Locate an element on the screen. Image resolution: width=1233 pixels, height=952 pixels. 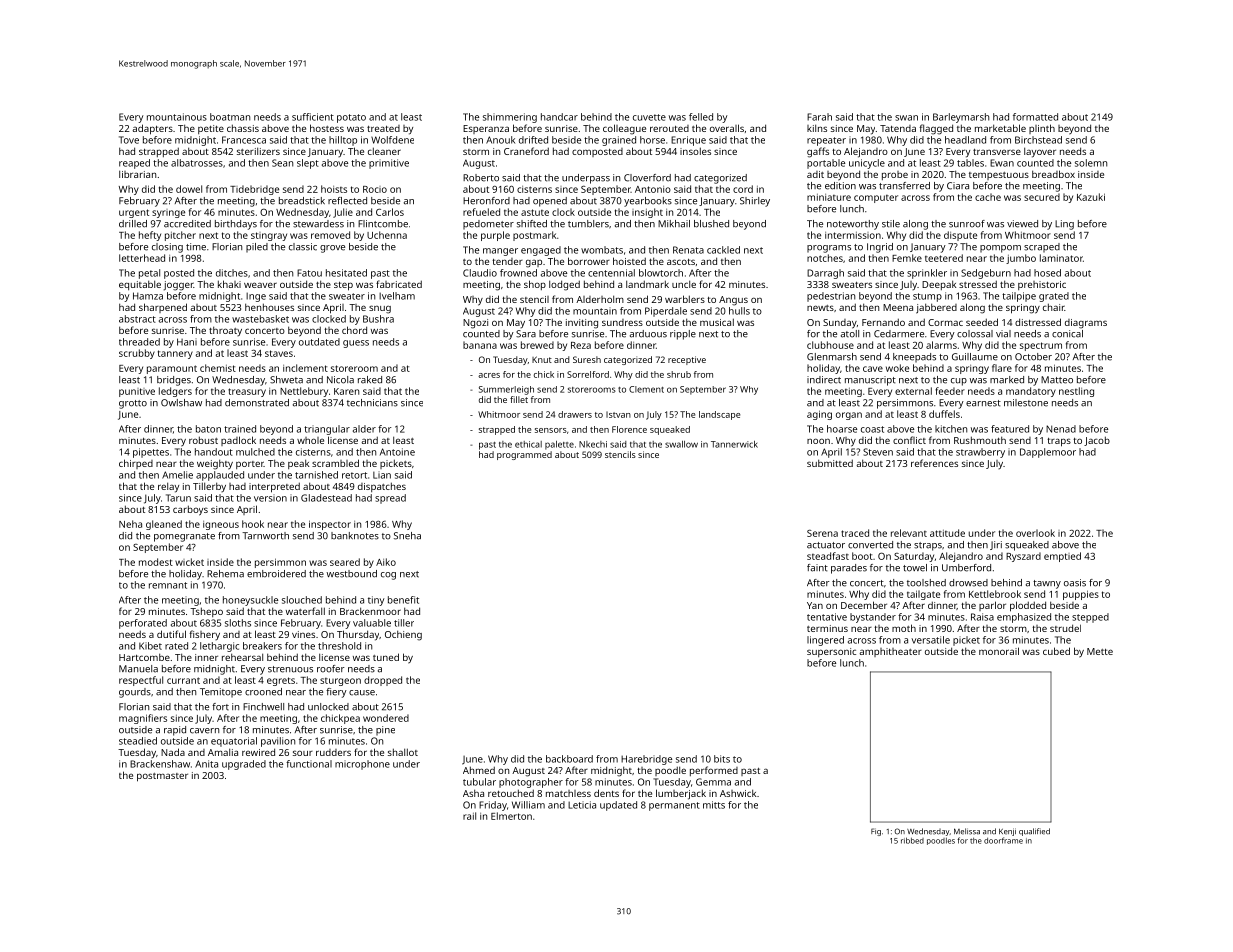
postmaster is located at coordinates (162, 777).
